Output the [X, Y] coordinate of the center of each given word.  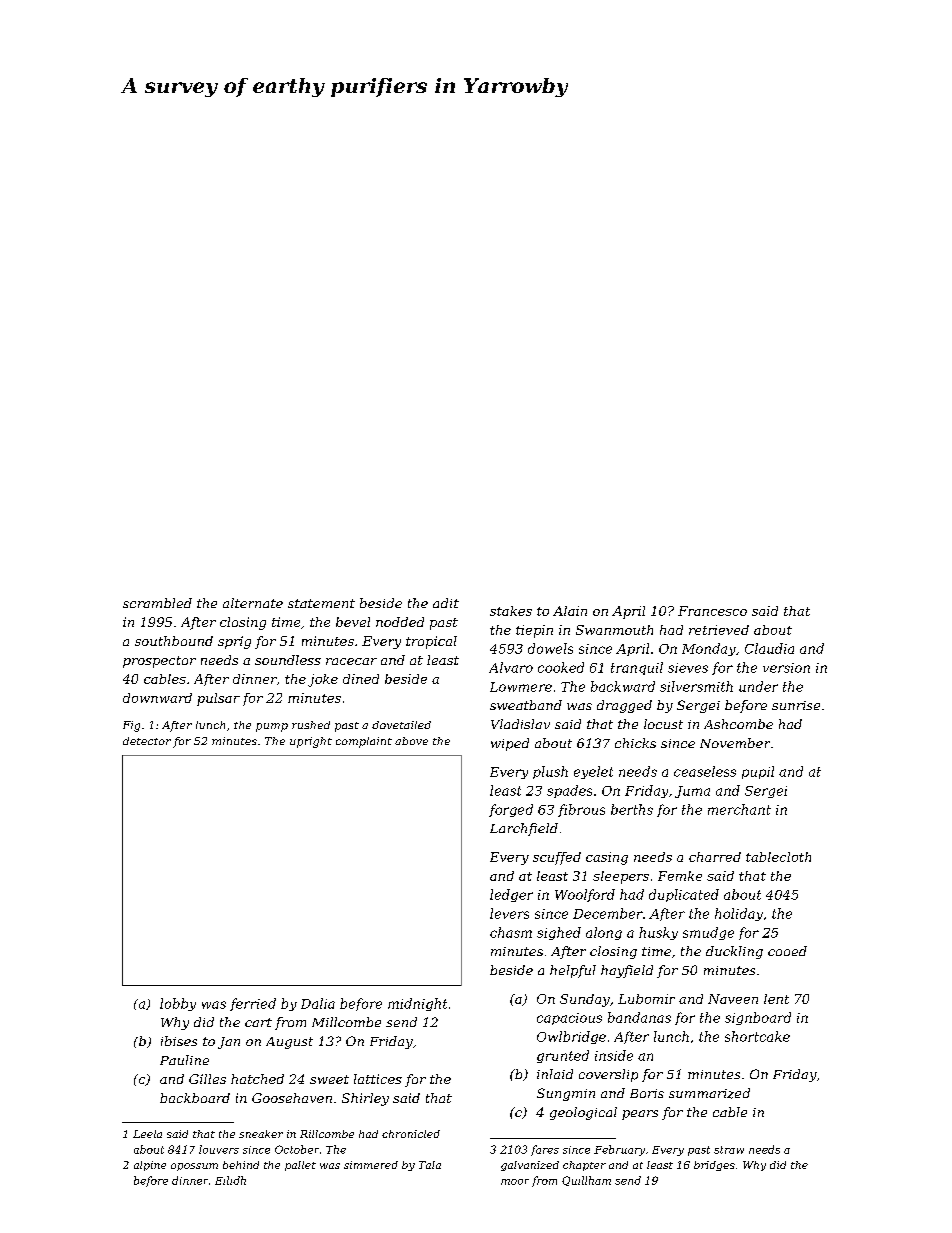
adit [446, 603]
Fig [131, 726]
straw [729, 1150]
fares [545, 1150]
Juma [692, 792]
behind [241, 1165]
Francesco [712, 611]
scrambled [157, 603]
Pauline [184, 1060]
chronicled [411, 1134]
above [411, 741]
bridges [714, 1166]
